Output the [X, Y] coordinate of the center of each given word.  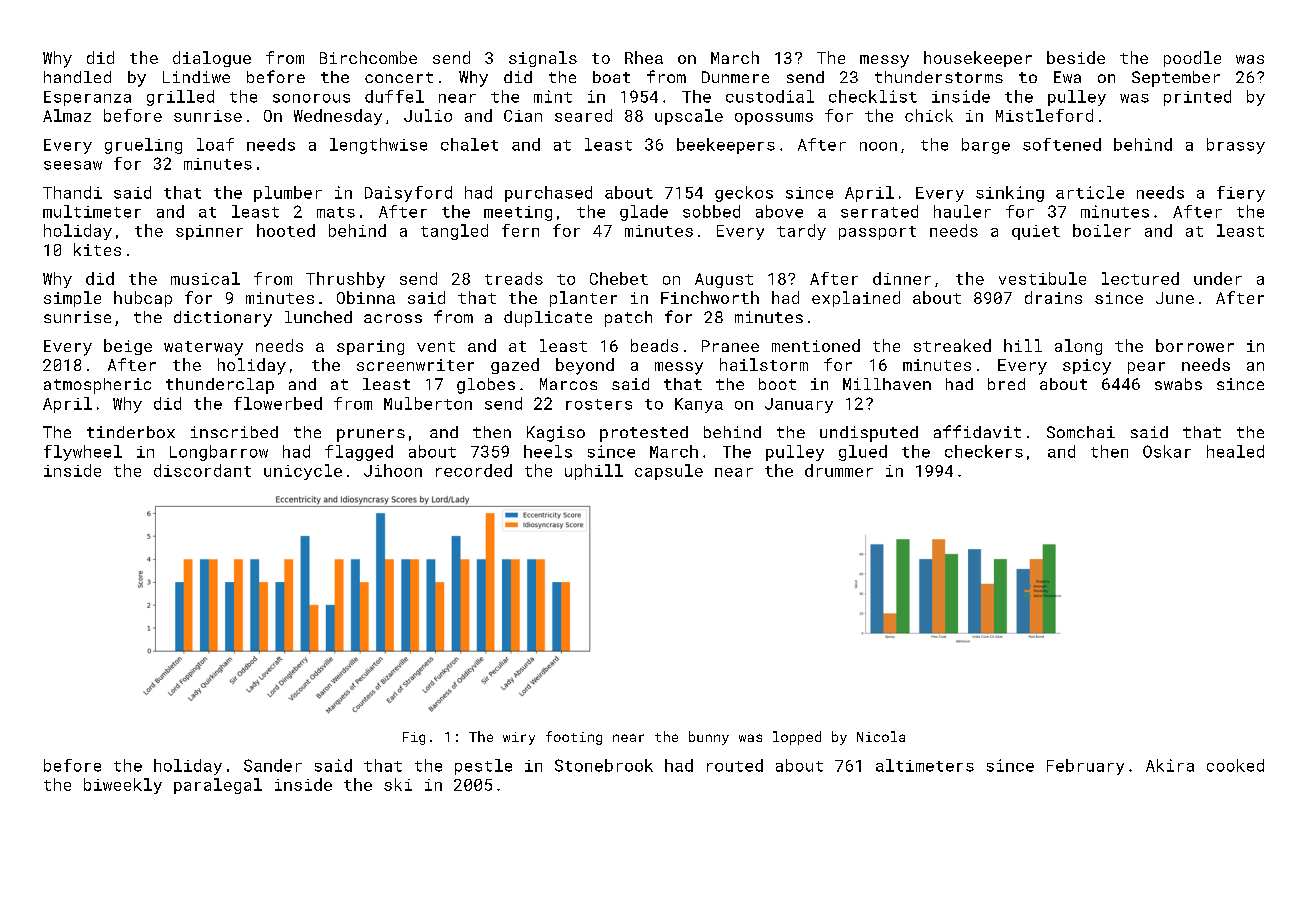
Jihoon [393, 470]
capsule [669, 472]
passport [877, 233]
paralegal [218, 786]
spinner [209, 232]
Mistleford [1044, 115]
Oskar [1167, 451]
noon [878, 146]
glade [644, 213]
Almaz [67, 115]
